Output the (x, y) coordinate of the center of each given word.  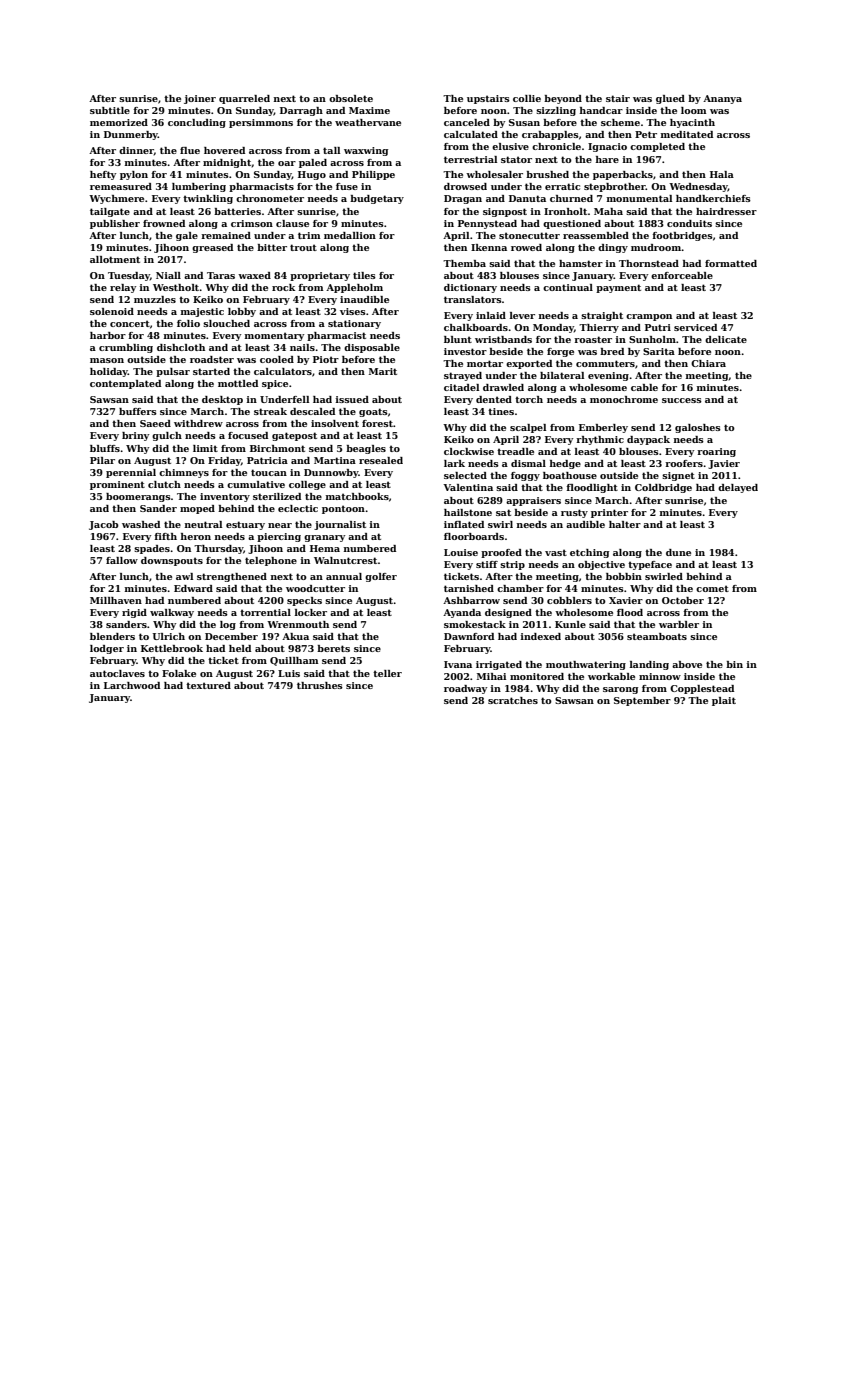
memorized (119, 122)
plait (724, 701)
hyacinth (692, 123)
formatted (731, 263)
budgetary (377, 199)
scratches (513, 700)
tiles (364, 275)
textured (208, 685)
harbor (108, 335)
